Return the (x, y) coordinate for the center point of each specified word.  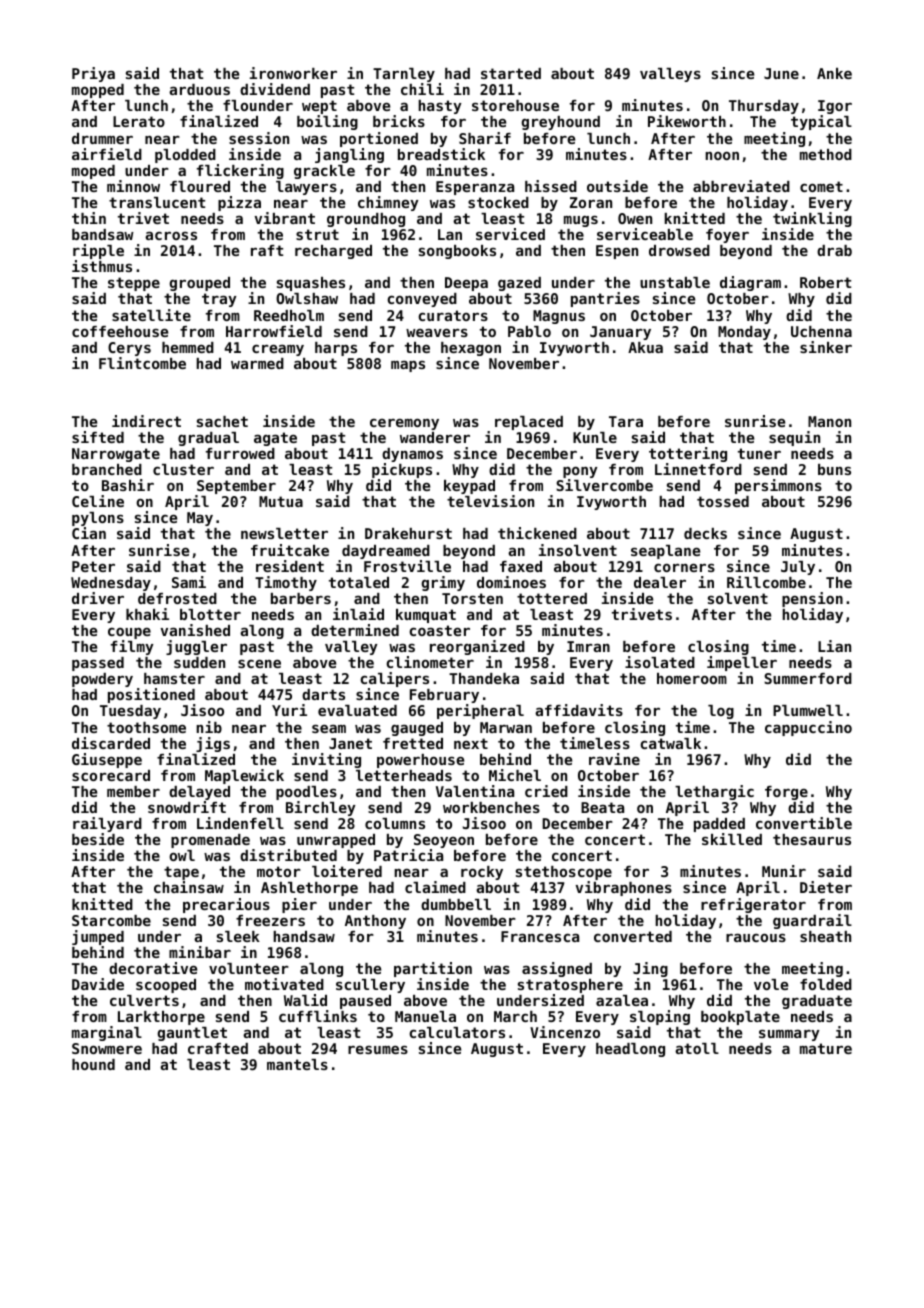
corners (684, 567)
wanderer (435, 437)
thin (89, 218)
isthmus (102, 266)
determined (355, 630)
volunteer (249, 968)
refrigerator (753, 905)
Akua (645, 347)
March (515, 1016)
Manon (829, 421)
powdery (102, 680)
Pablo (529, 331)
